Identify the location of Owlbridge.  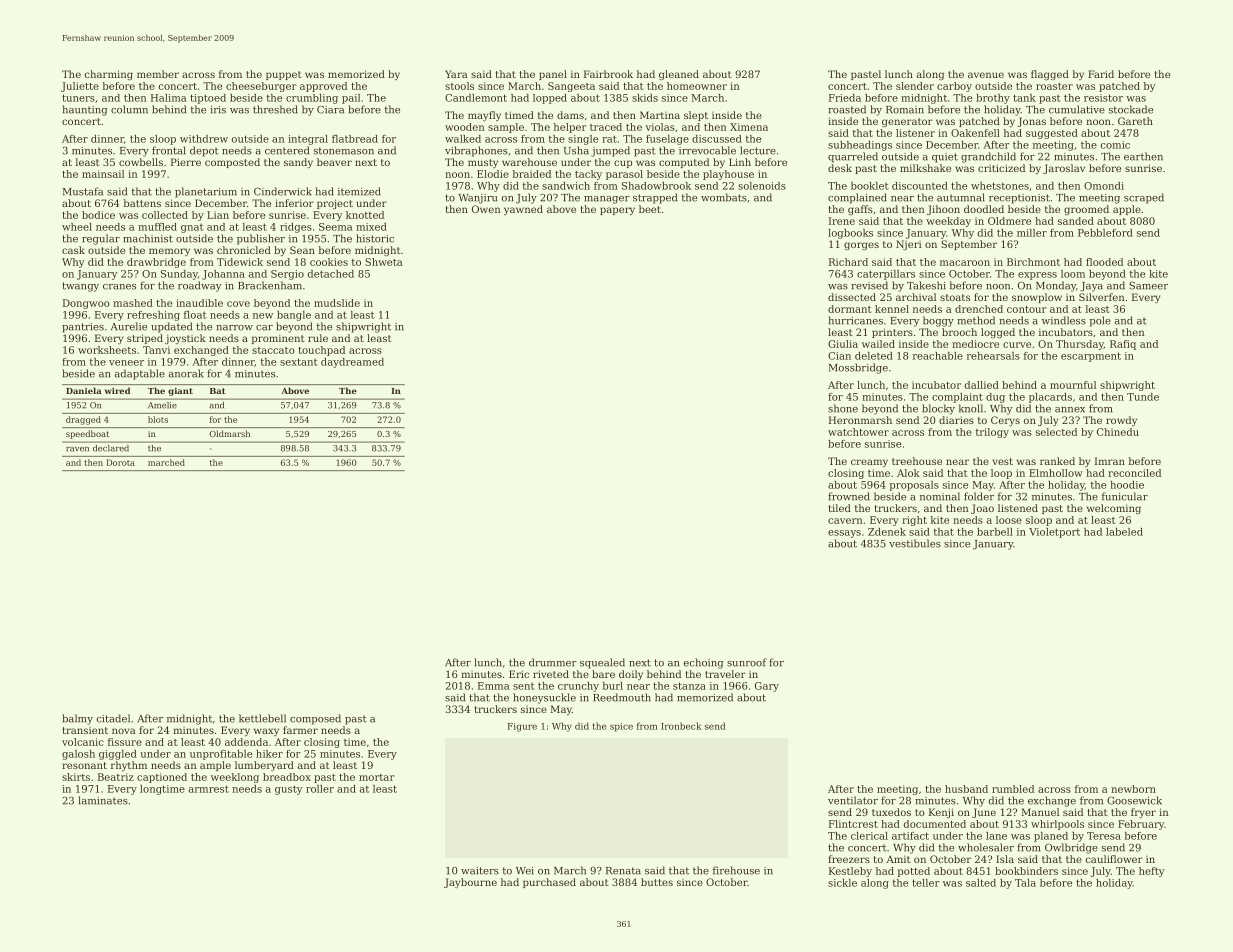
(1071, 848).
